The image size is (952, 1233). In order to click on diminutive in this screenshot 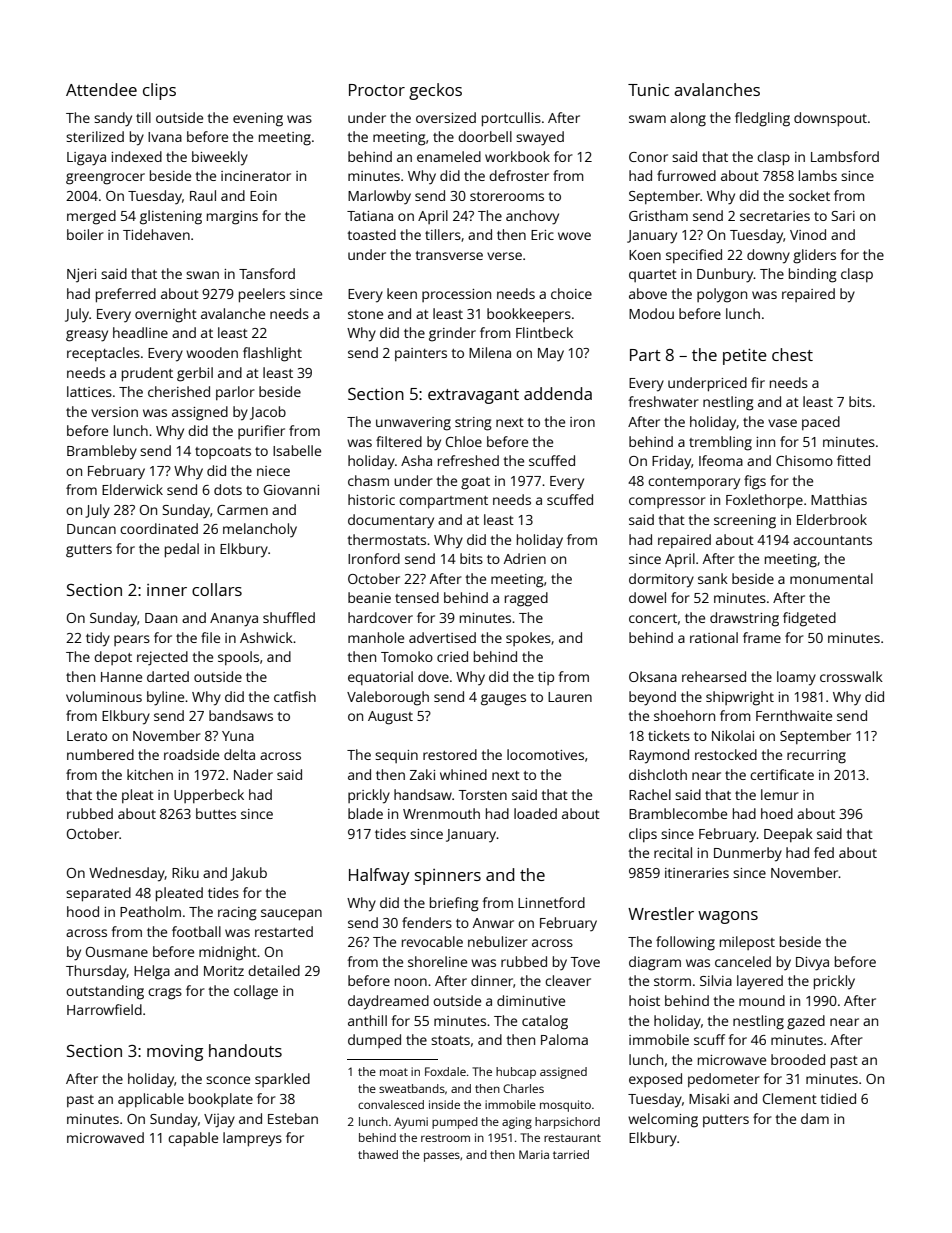, I will do `click(531, 1000)`.
